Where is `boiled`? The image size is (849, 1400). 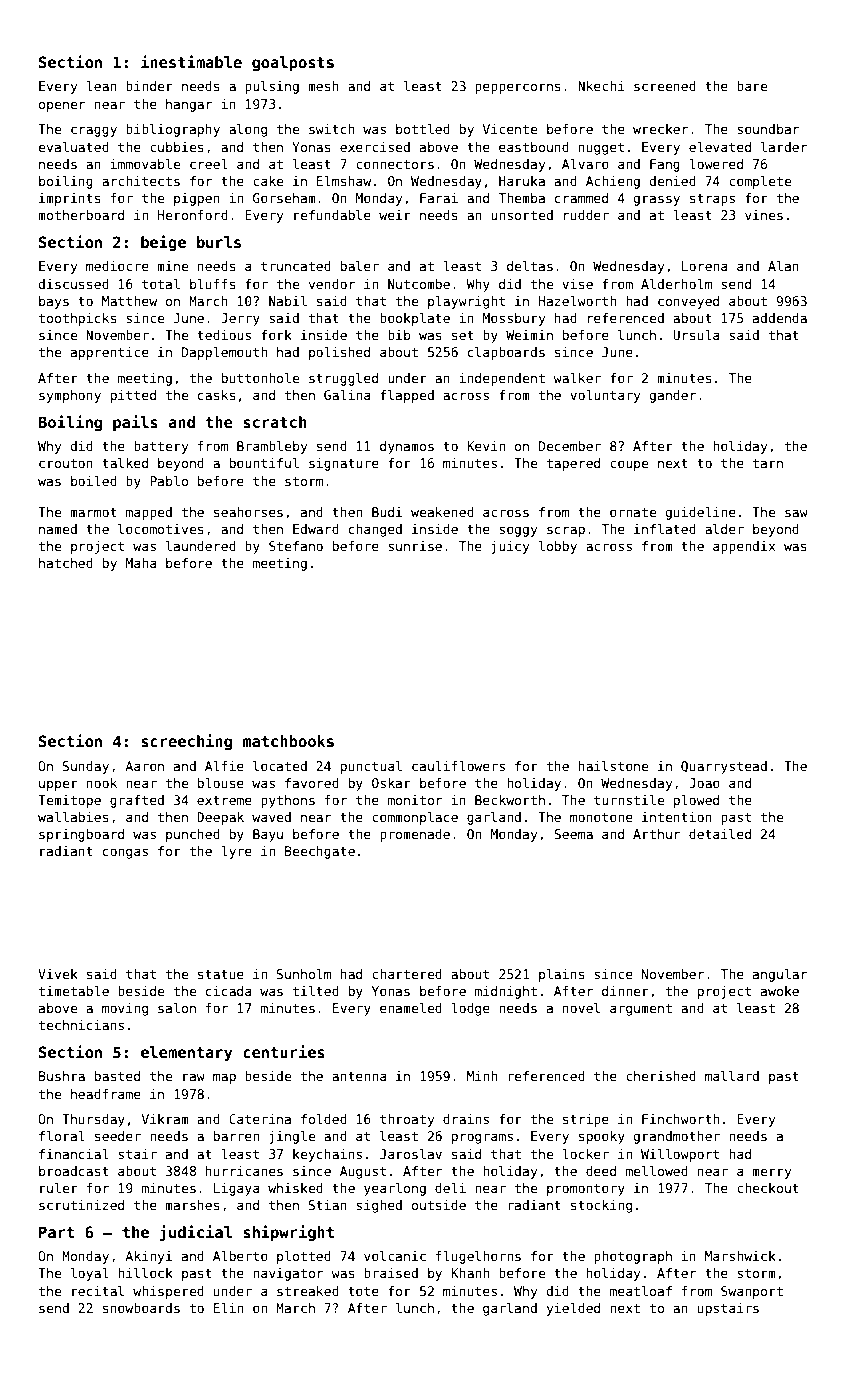 boiled is located at coordinates (94, 481).
